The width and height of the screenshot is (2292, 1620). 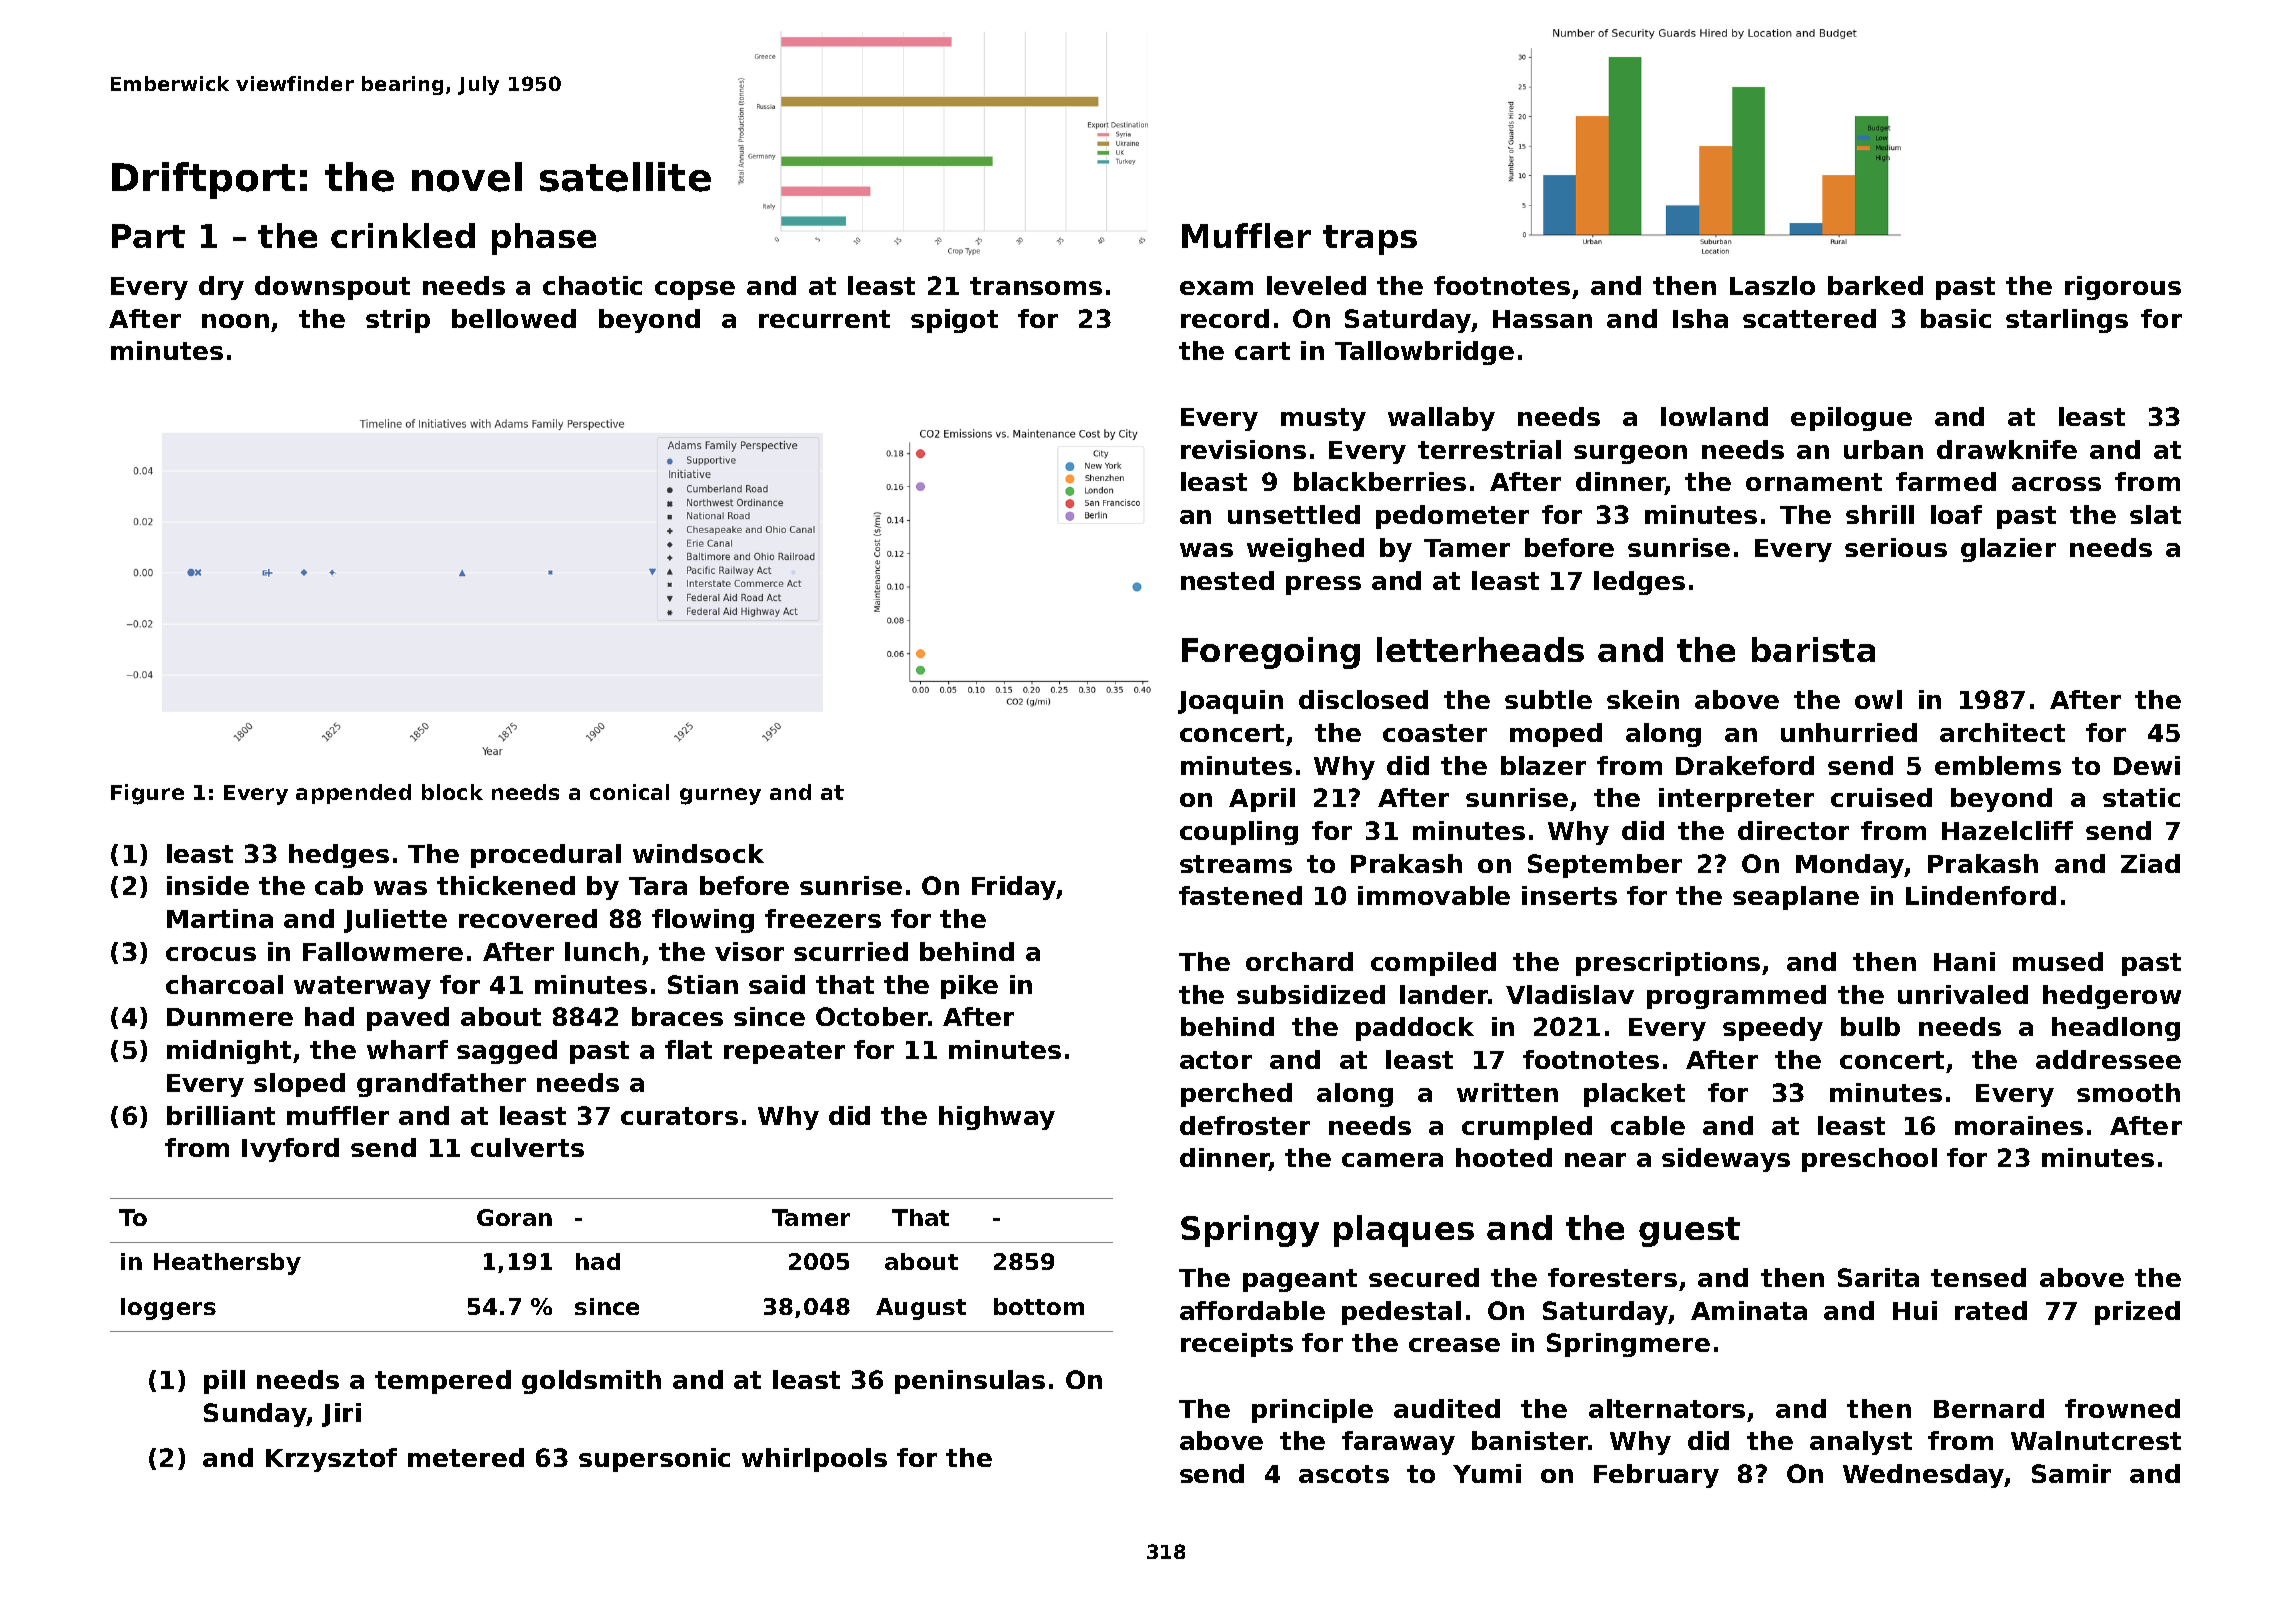 What do you see at coordinates (1236, 1095) in the screenshot?
I see `perched` at bounding box center [1236, 1095].
